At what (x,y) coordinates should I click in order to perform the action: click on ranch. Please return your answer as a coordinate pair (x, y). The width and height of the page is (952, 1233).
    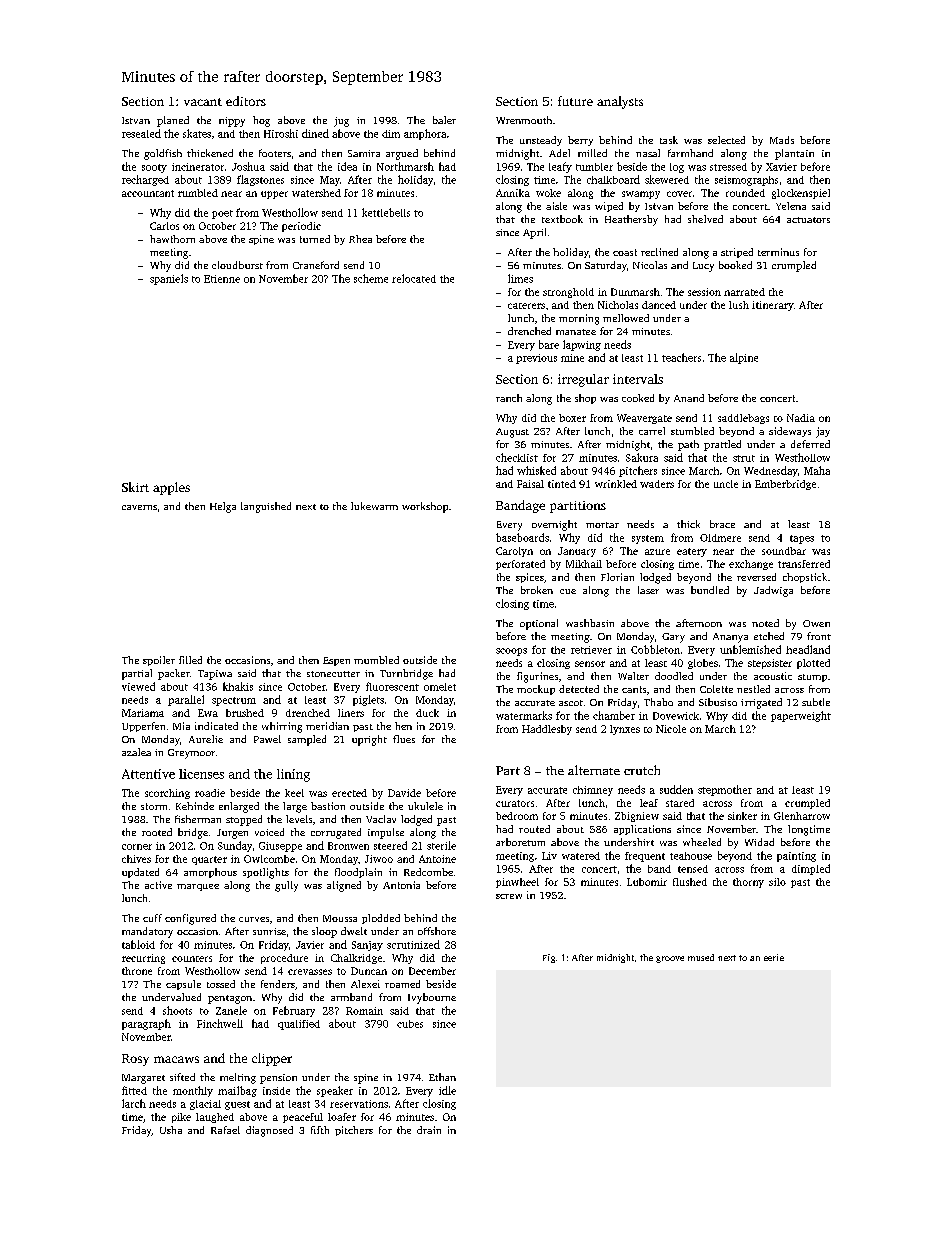
    Looking at the image, I should click on (509, 398).
